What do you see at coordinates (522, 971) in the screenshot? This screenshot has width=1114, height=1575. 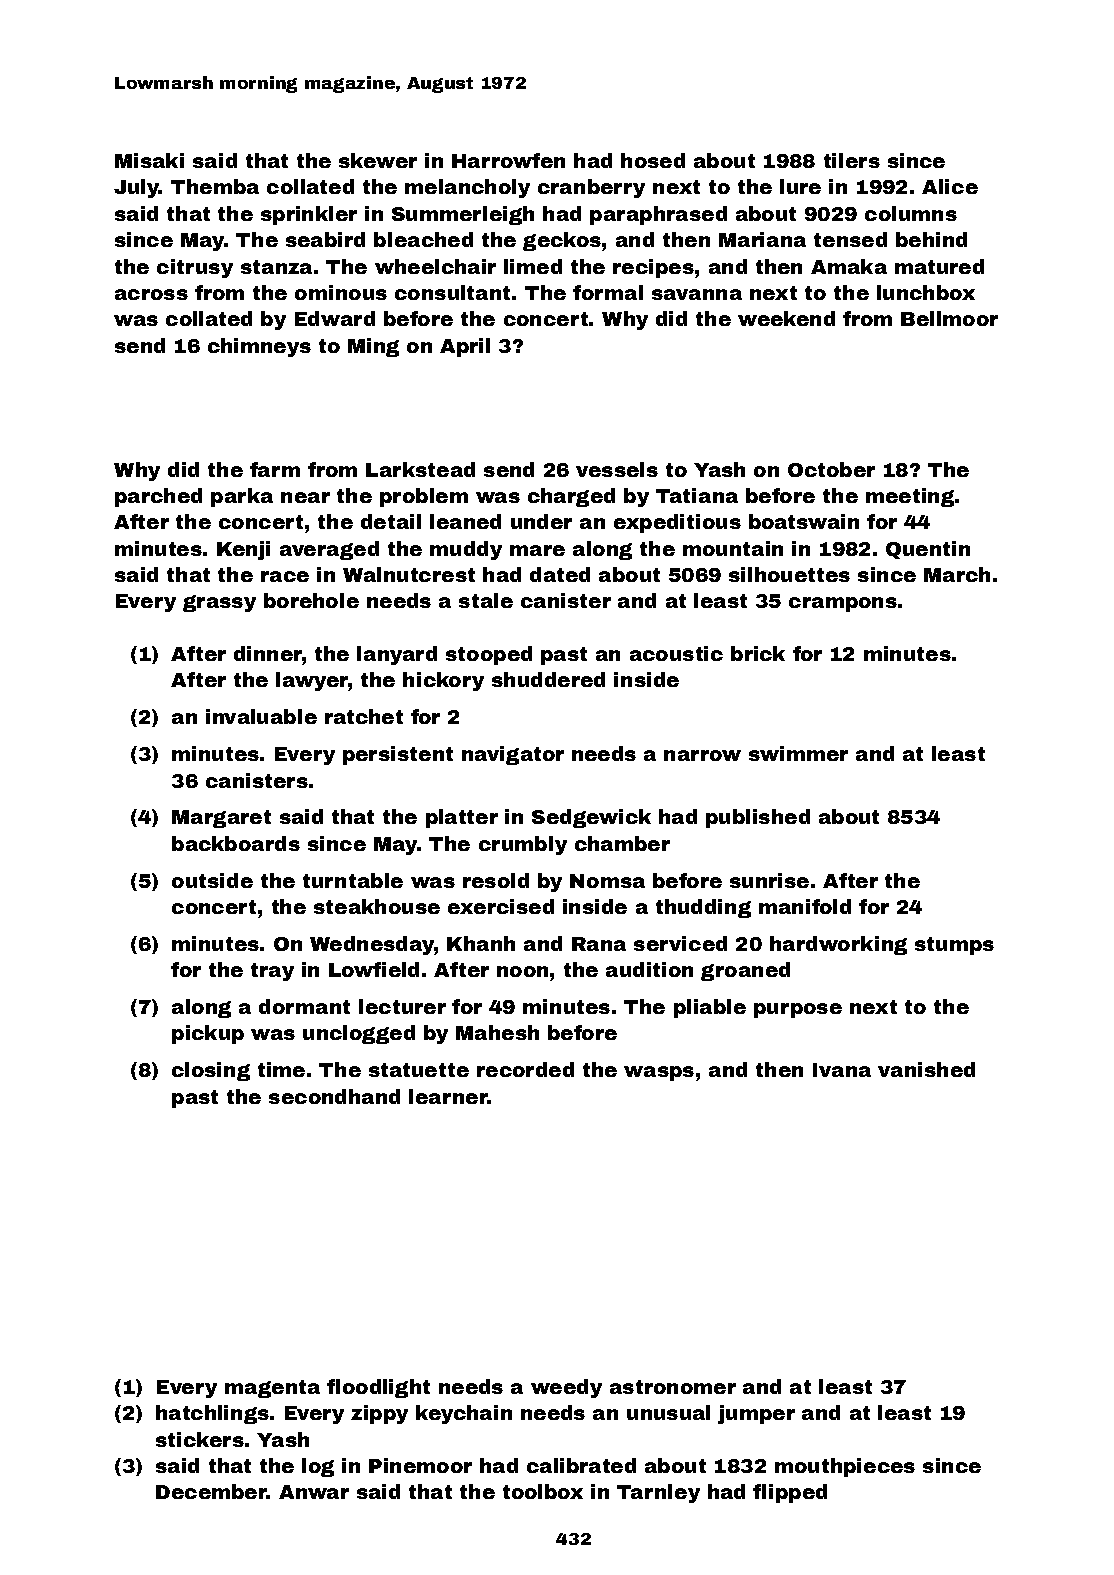 I see `noon` at bounding box center [522, 971].
